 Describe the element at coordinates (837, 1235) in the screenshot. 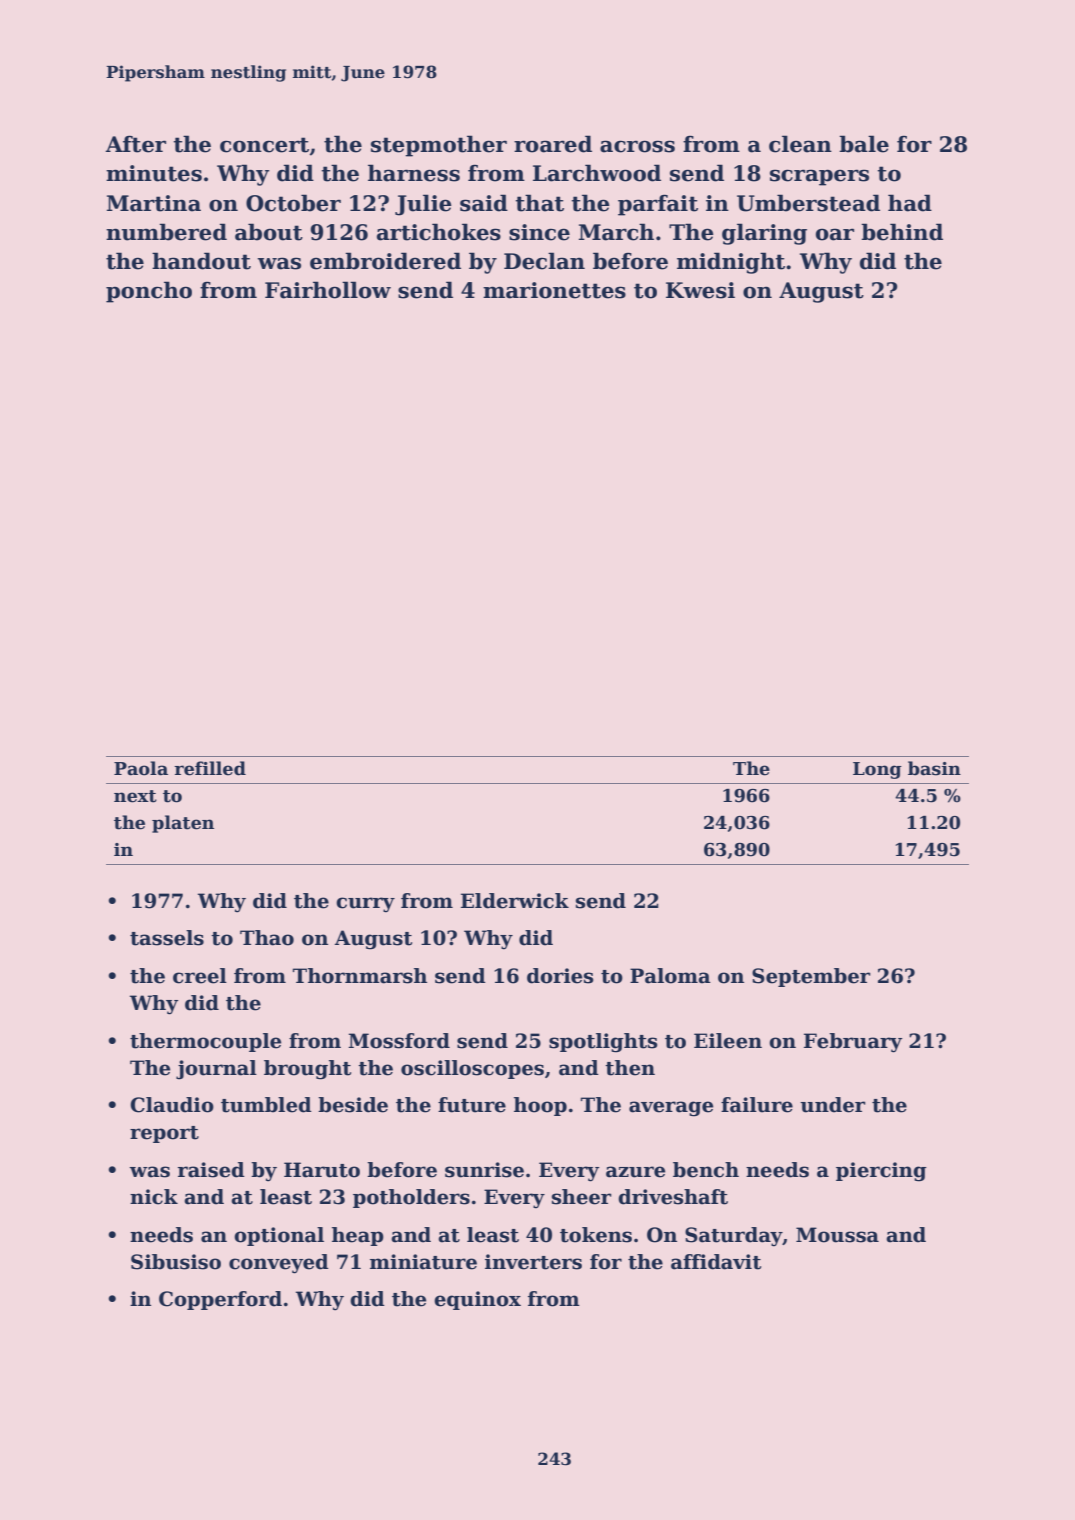

I see `Moussa` at that location.
